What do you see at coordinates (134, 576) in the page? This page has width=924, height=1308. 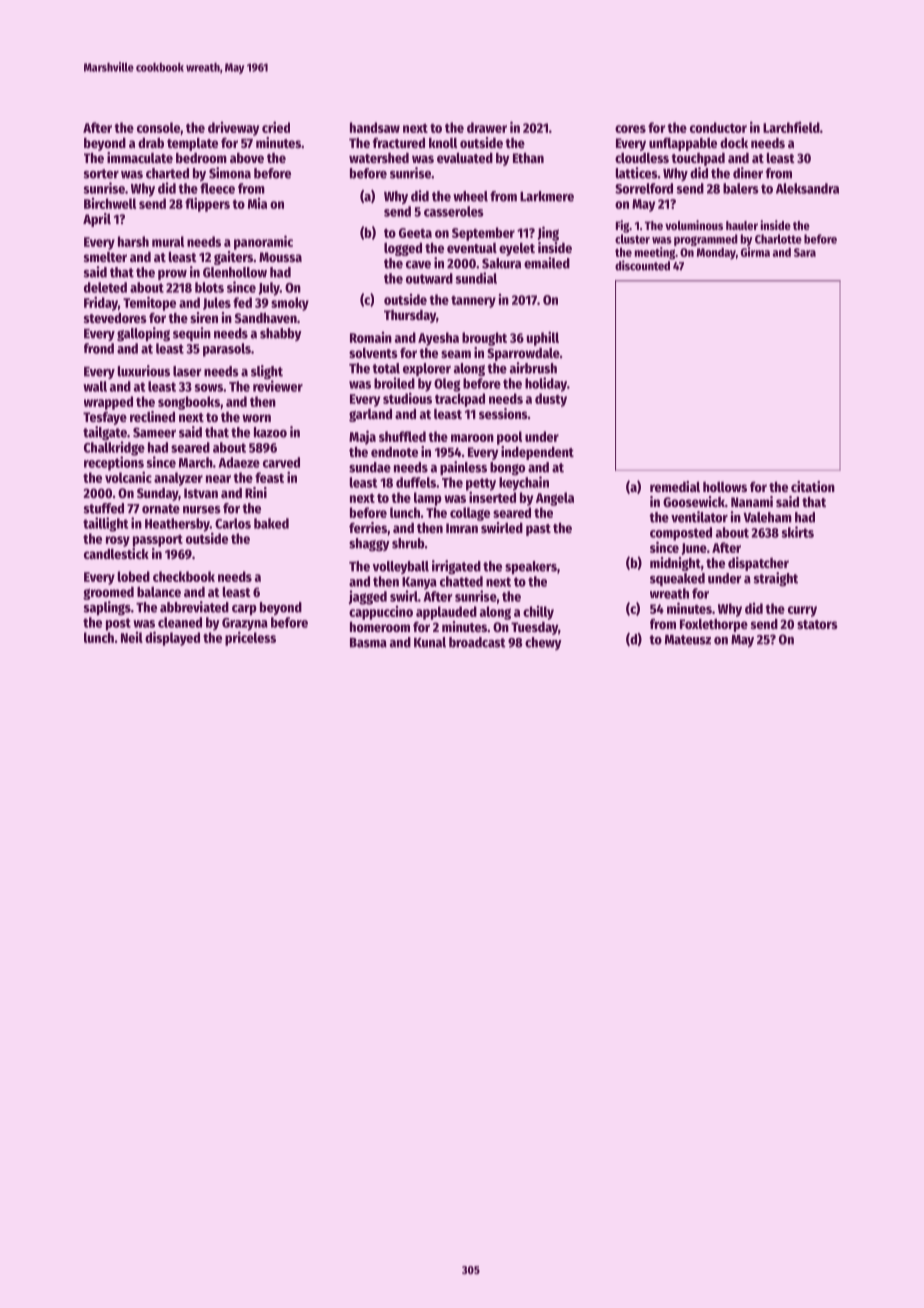 I see `lobed` at bounding box center [134, 576].
